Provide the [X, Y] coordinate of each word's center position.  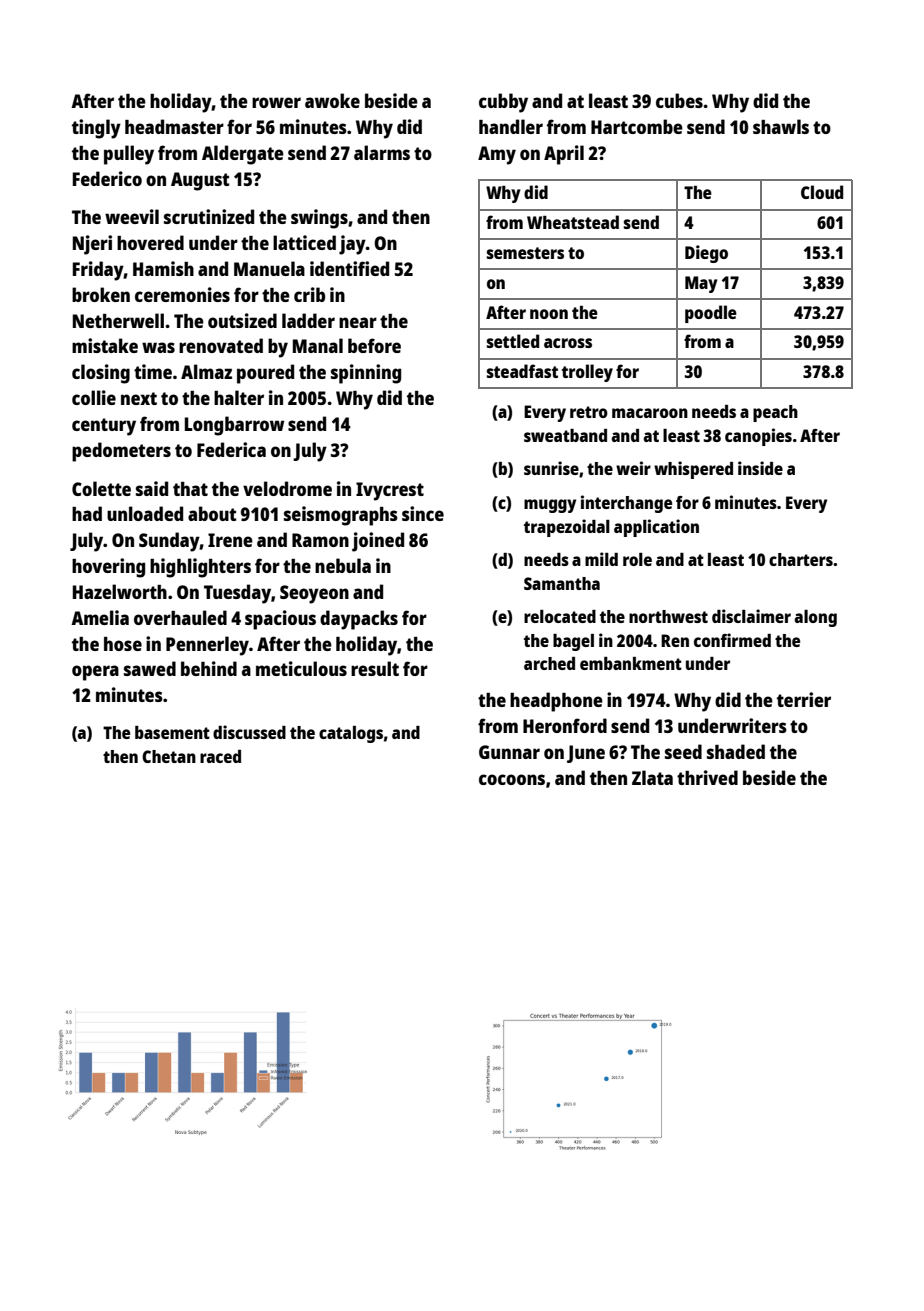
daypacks [359, 620]
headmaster [174, 126]
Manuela [269, 268]
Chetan [169, 756]
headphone [556, 702]
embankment [631, 663]
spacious [280, 620]
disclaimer [751, 616]
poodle [711, 314]
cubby [503, 103]
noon [549, 314]
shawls [781, 126]
